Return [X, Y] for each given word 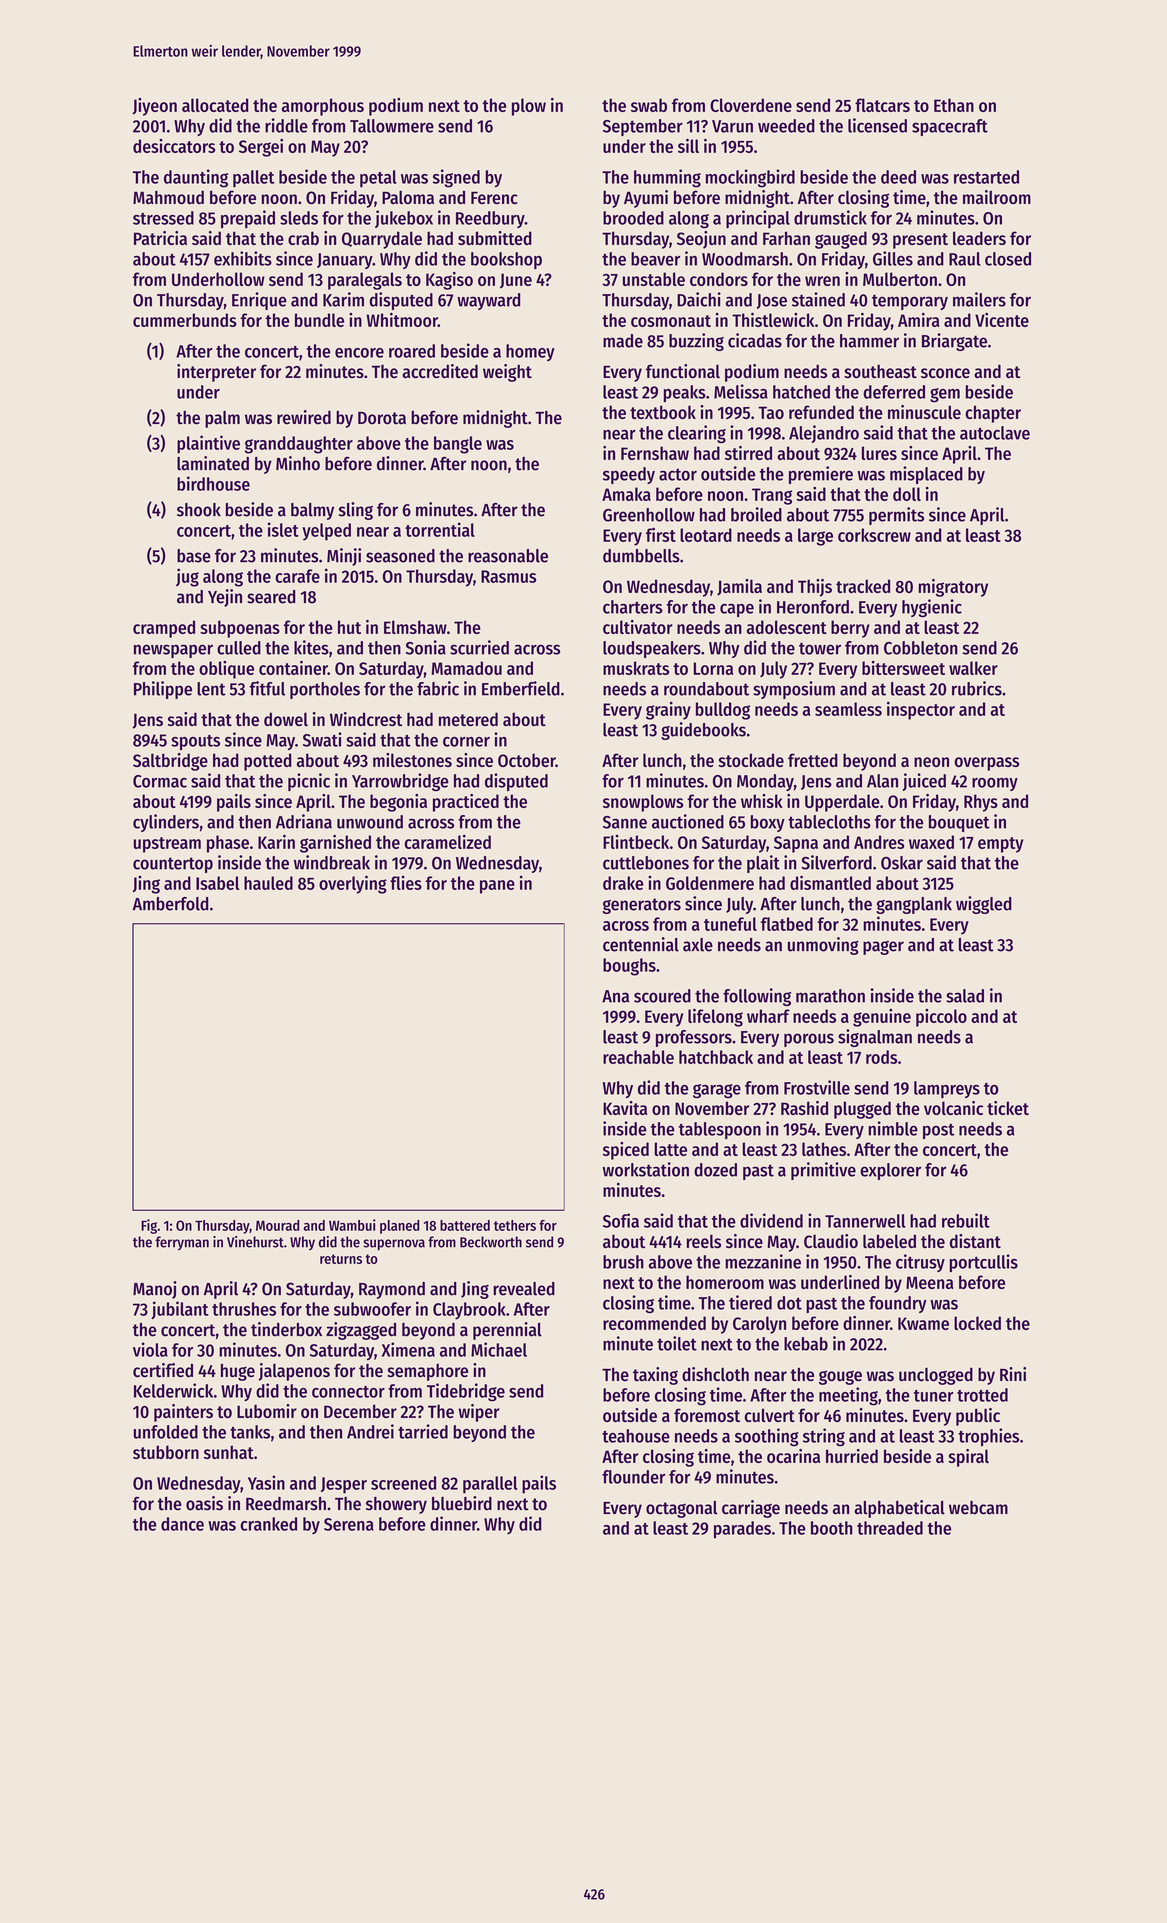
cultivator [638, 627]
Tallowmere [392, 126]
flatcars [882, 105]
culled [239, 648]
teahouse [636, 1436]
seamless [848, 709]
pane [497, 887]
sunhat [229, 1452]
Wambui [352, 1225]
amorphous [323, 107]
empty [1000, 845]
